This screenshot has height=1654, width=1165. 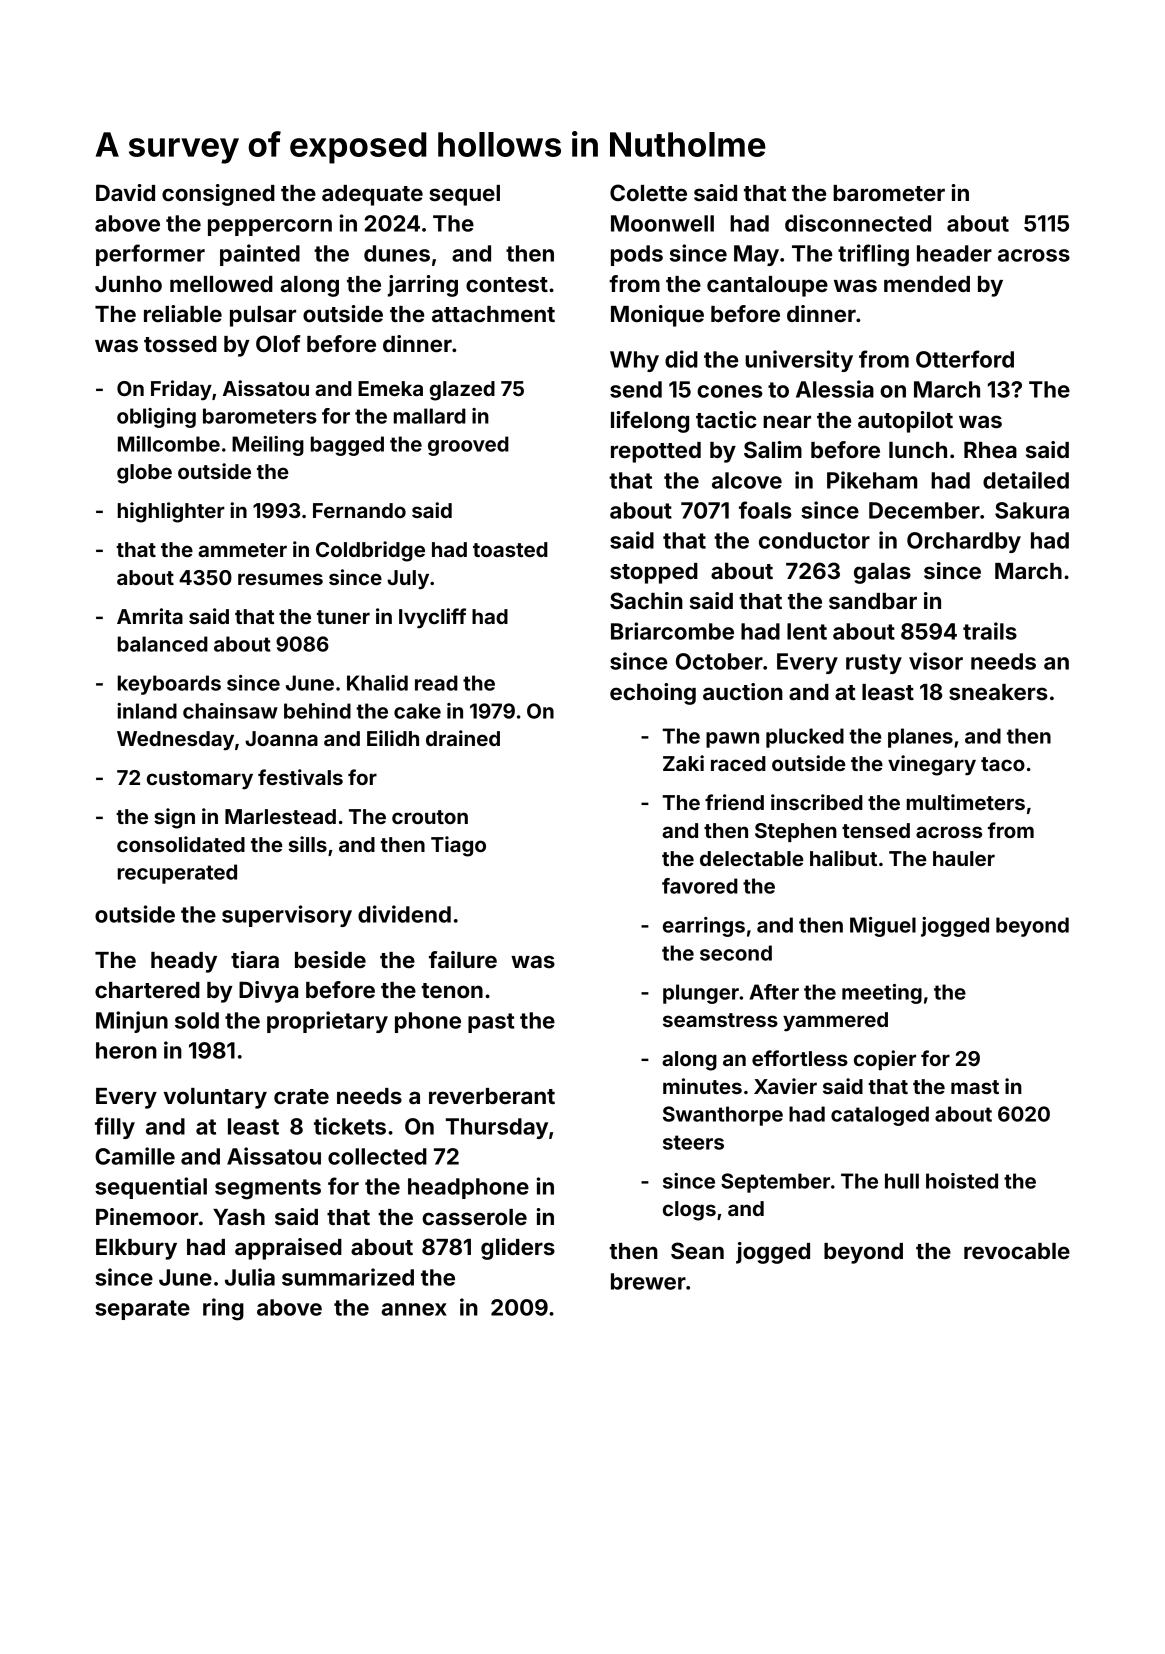 I want to click on attachment, so click(x=493, y=314).
